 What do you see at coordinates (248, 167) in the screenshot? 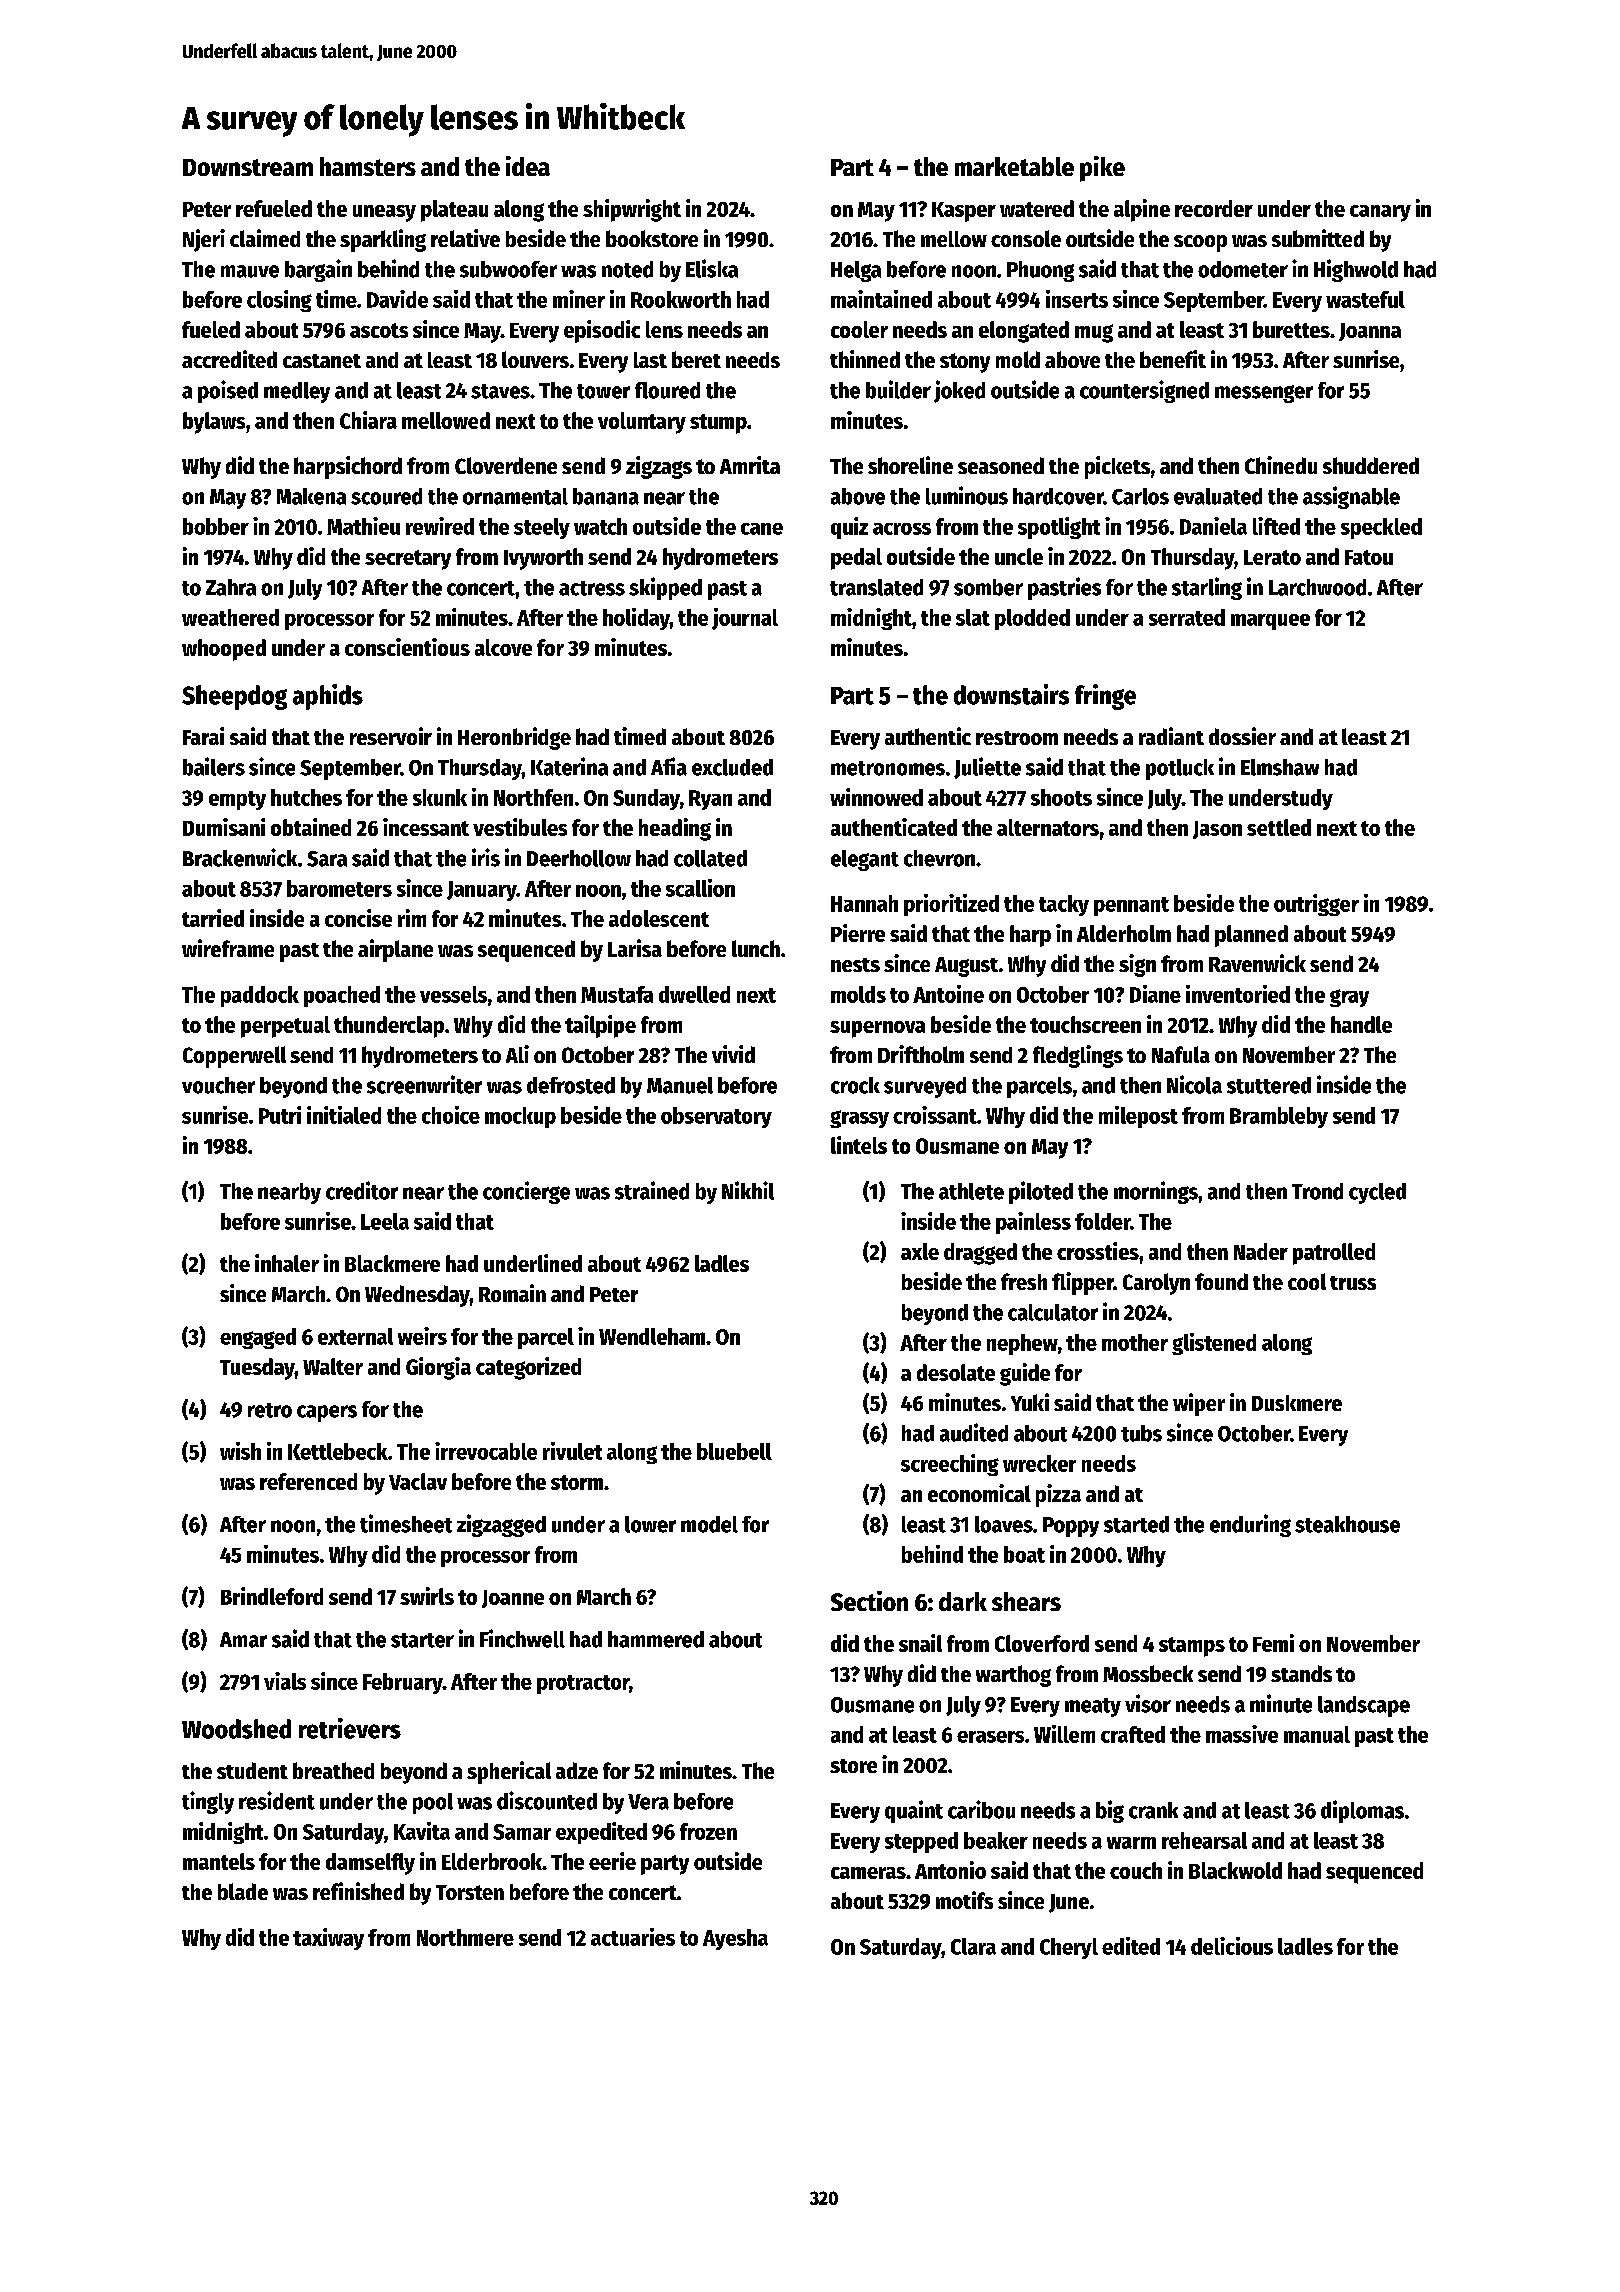
I see `Downstream` at bounding box center [248, 167].
